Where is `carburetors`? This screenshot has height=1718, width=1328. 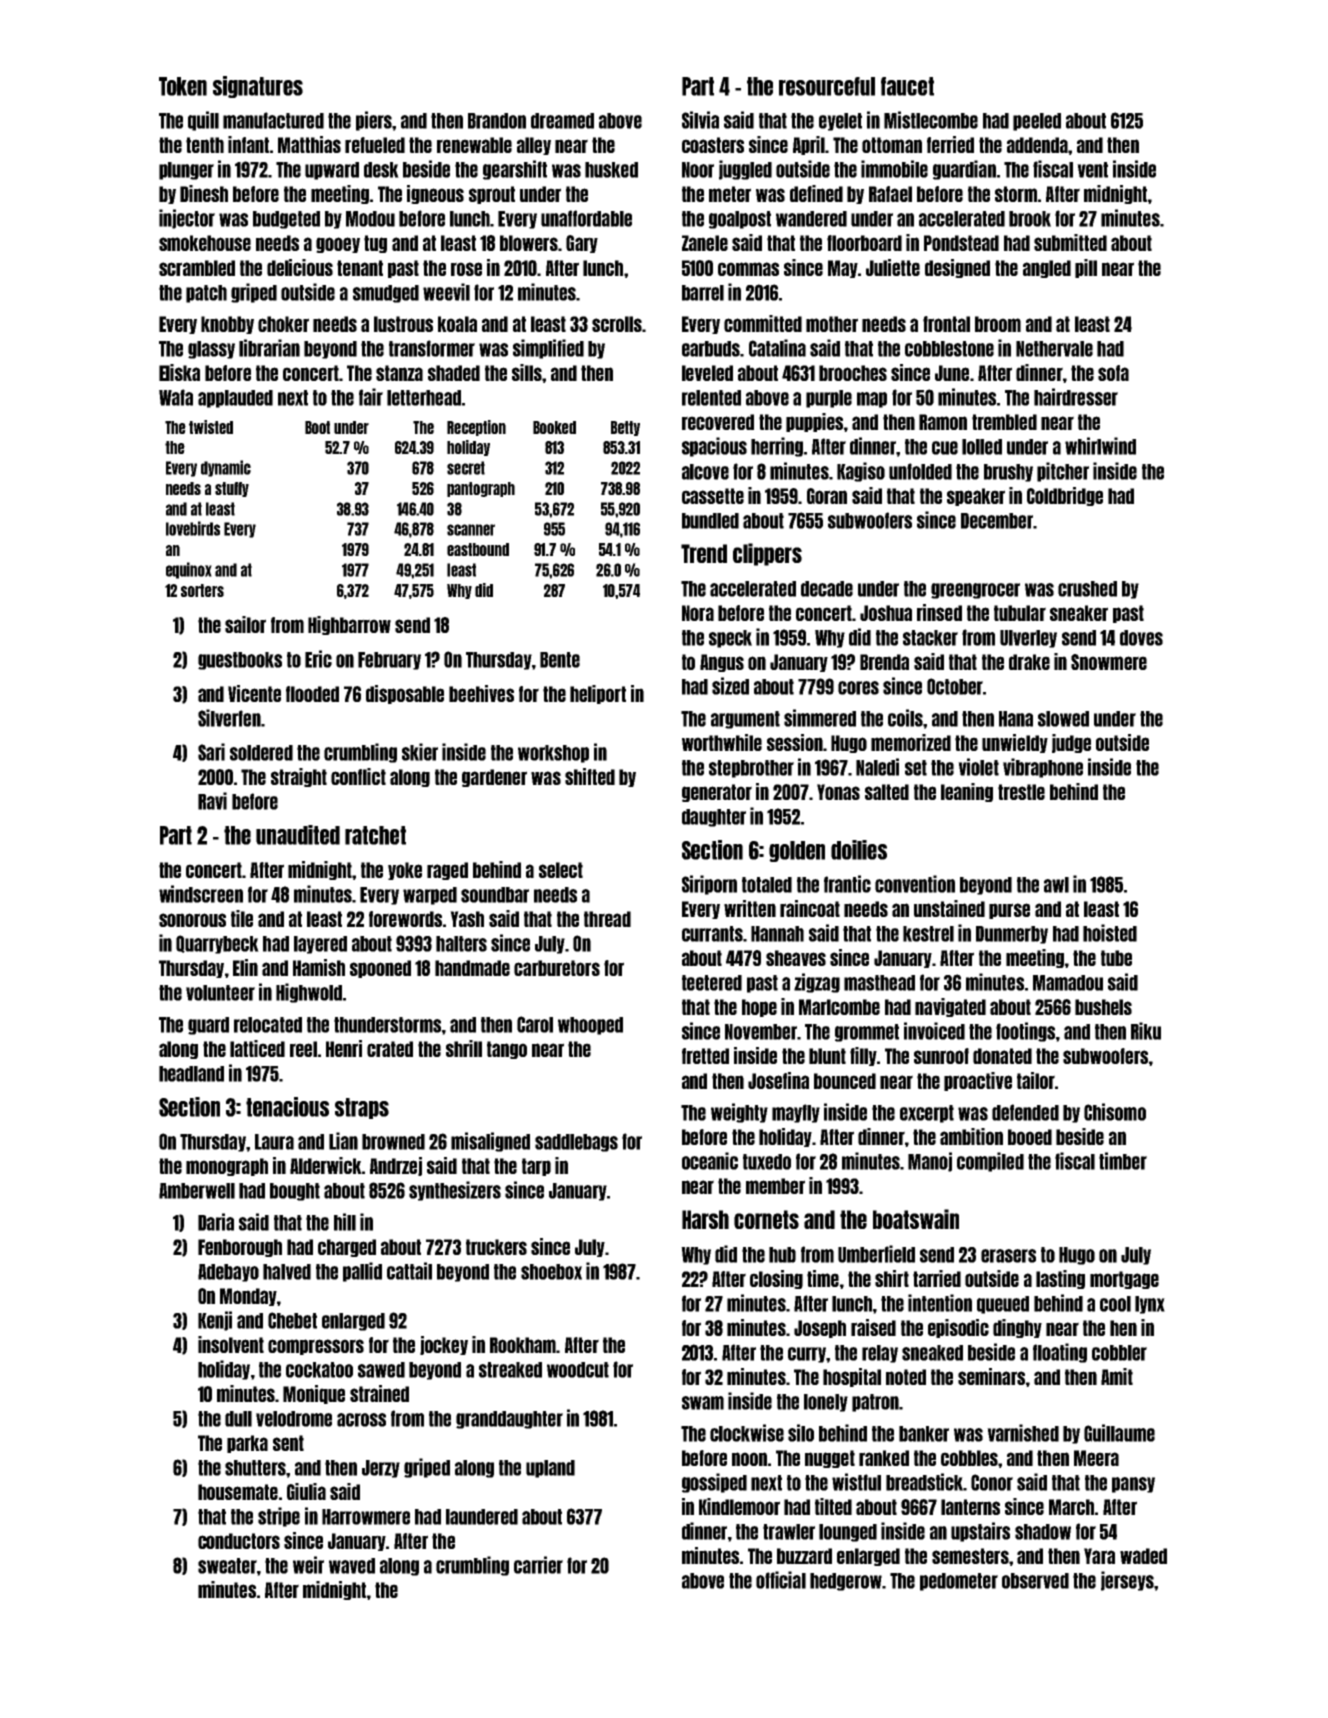 carburetors is located at coordinates (557, 968).
